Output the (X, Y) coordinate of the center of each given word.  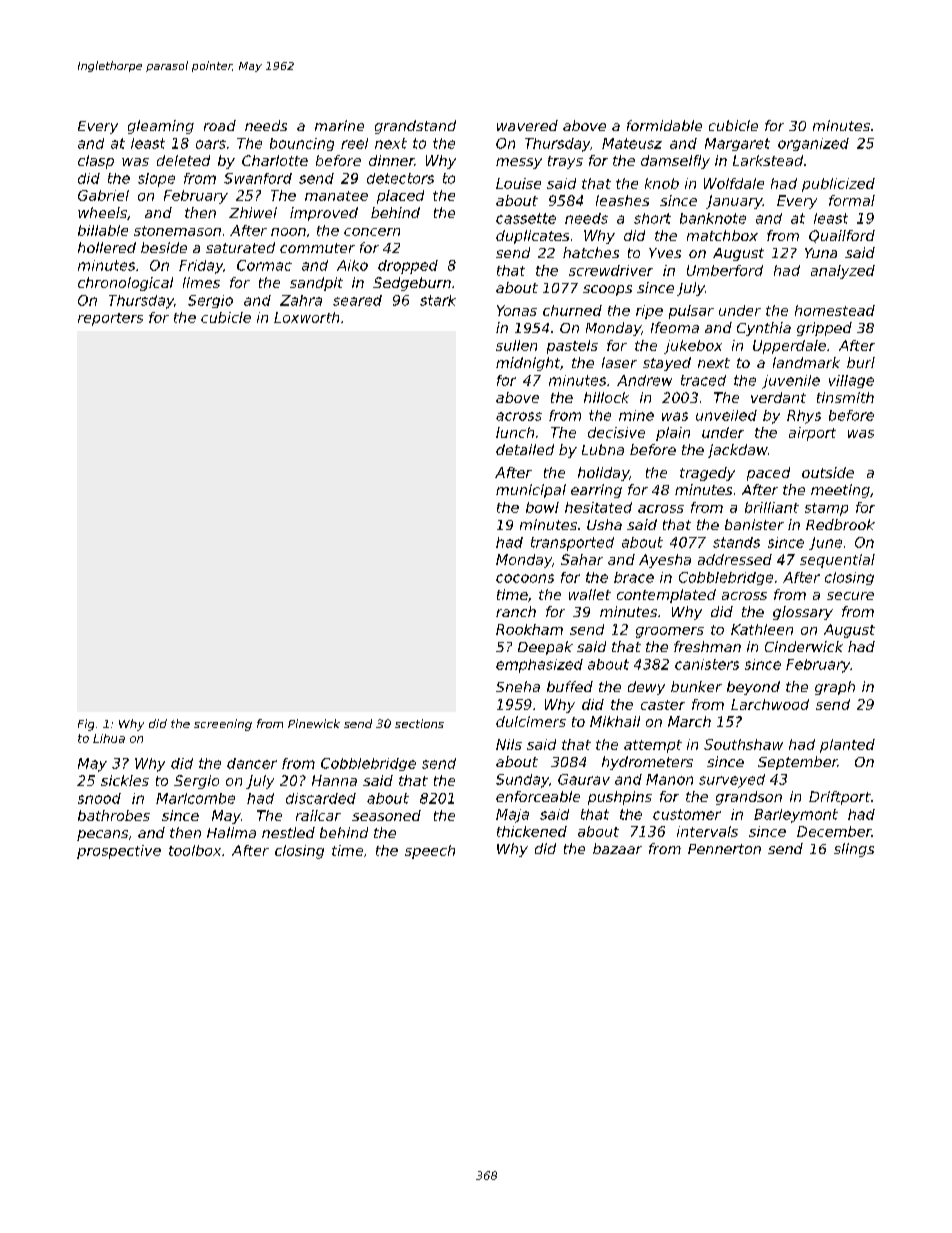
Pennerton (724, 849)
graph (835, 688)
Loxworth (306, 317)
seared (357, 300)
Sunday (522, 781)
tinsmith (845, 397)
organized (813, 144)
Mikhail (615, 721)
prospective (119, 852)
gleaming (161, 127)
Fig (86, 725)
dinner (392, 160)
